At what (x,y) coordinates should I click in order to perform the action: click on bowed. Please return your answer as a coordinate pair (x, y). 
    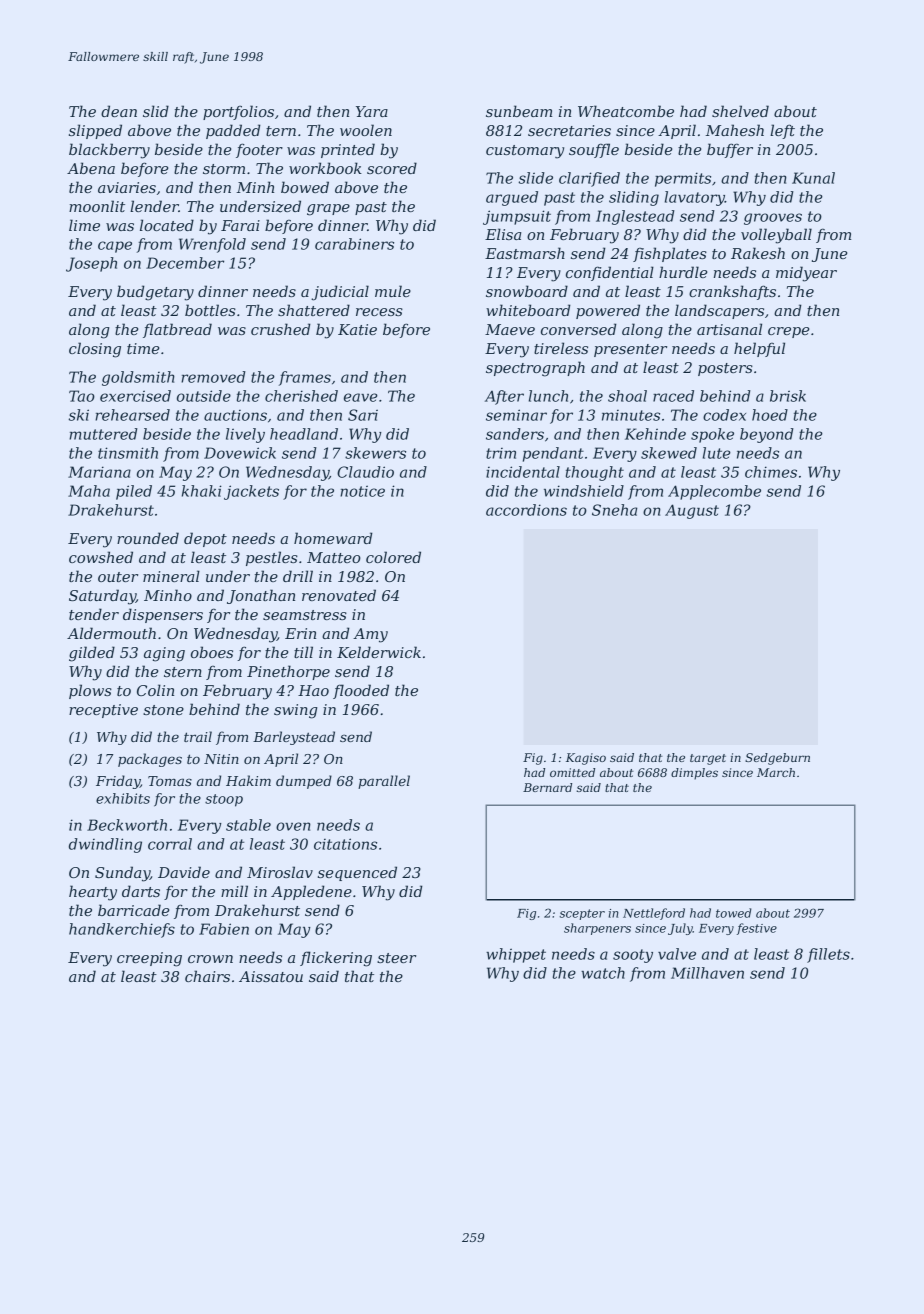
    Looking at the image, I should click on (305, 187).
